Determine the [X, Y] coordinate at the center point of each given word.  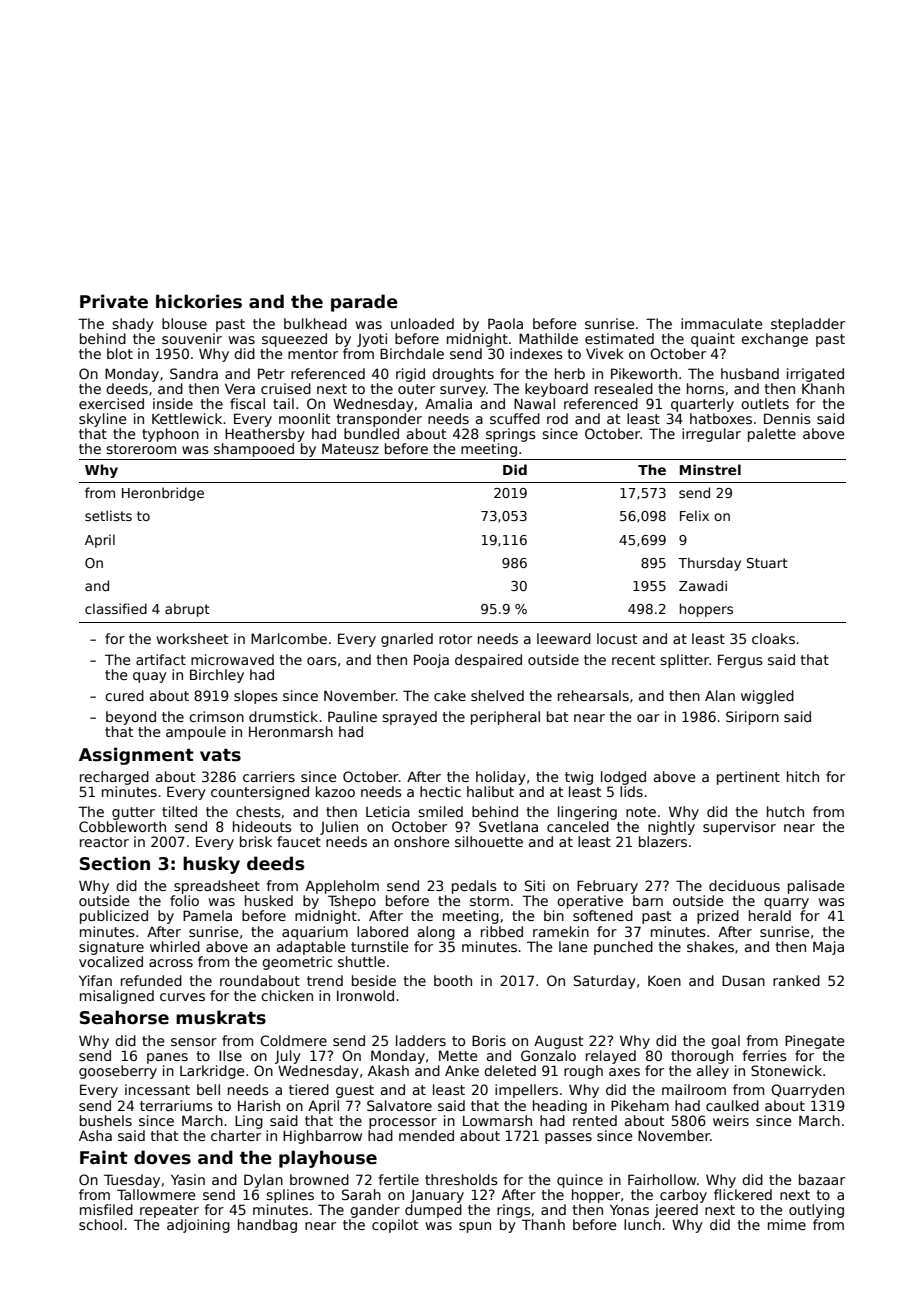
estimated [619, 338]
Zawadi [703, 585]
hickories [199, 301]
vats [220, 755]
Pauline [352, 716]
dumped [433, 1211]
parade [364, 303]
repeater [169, 1211]
